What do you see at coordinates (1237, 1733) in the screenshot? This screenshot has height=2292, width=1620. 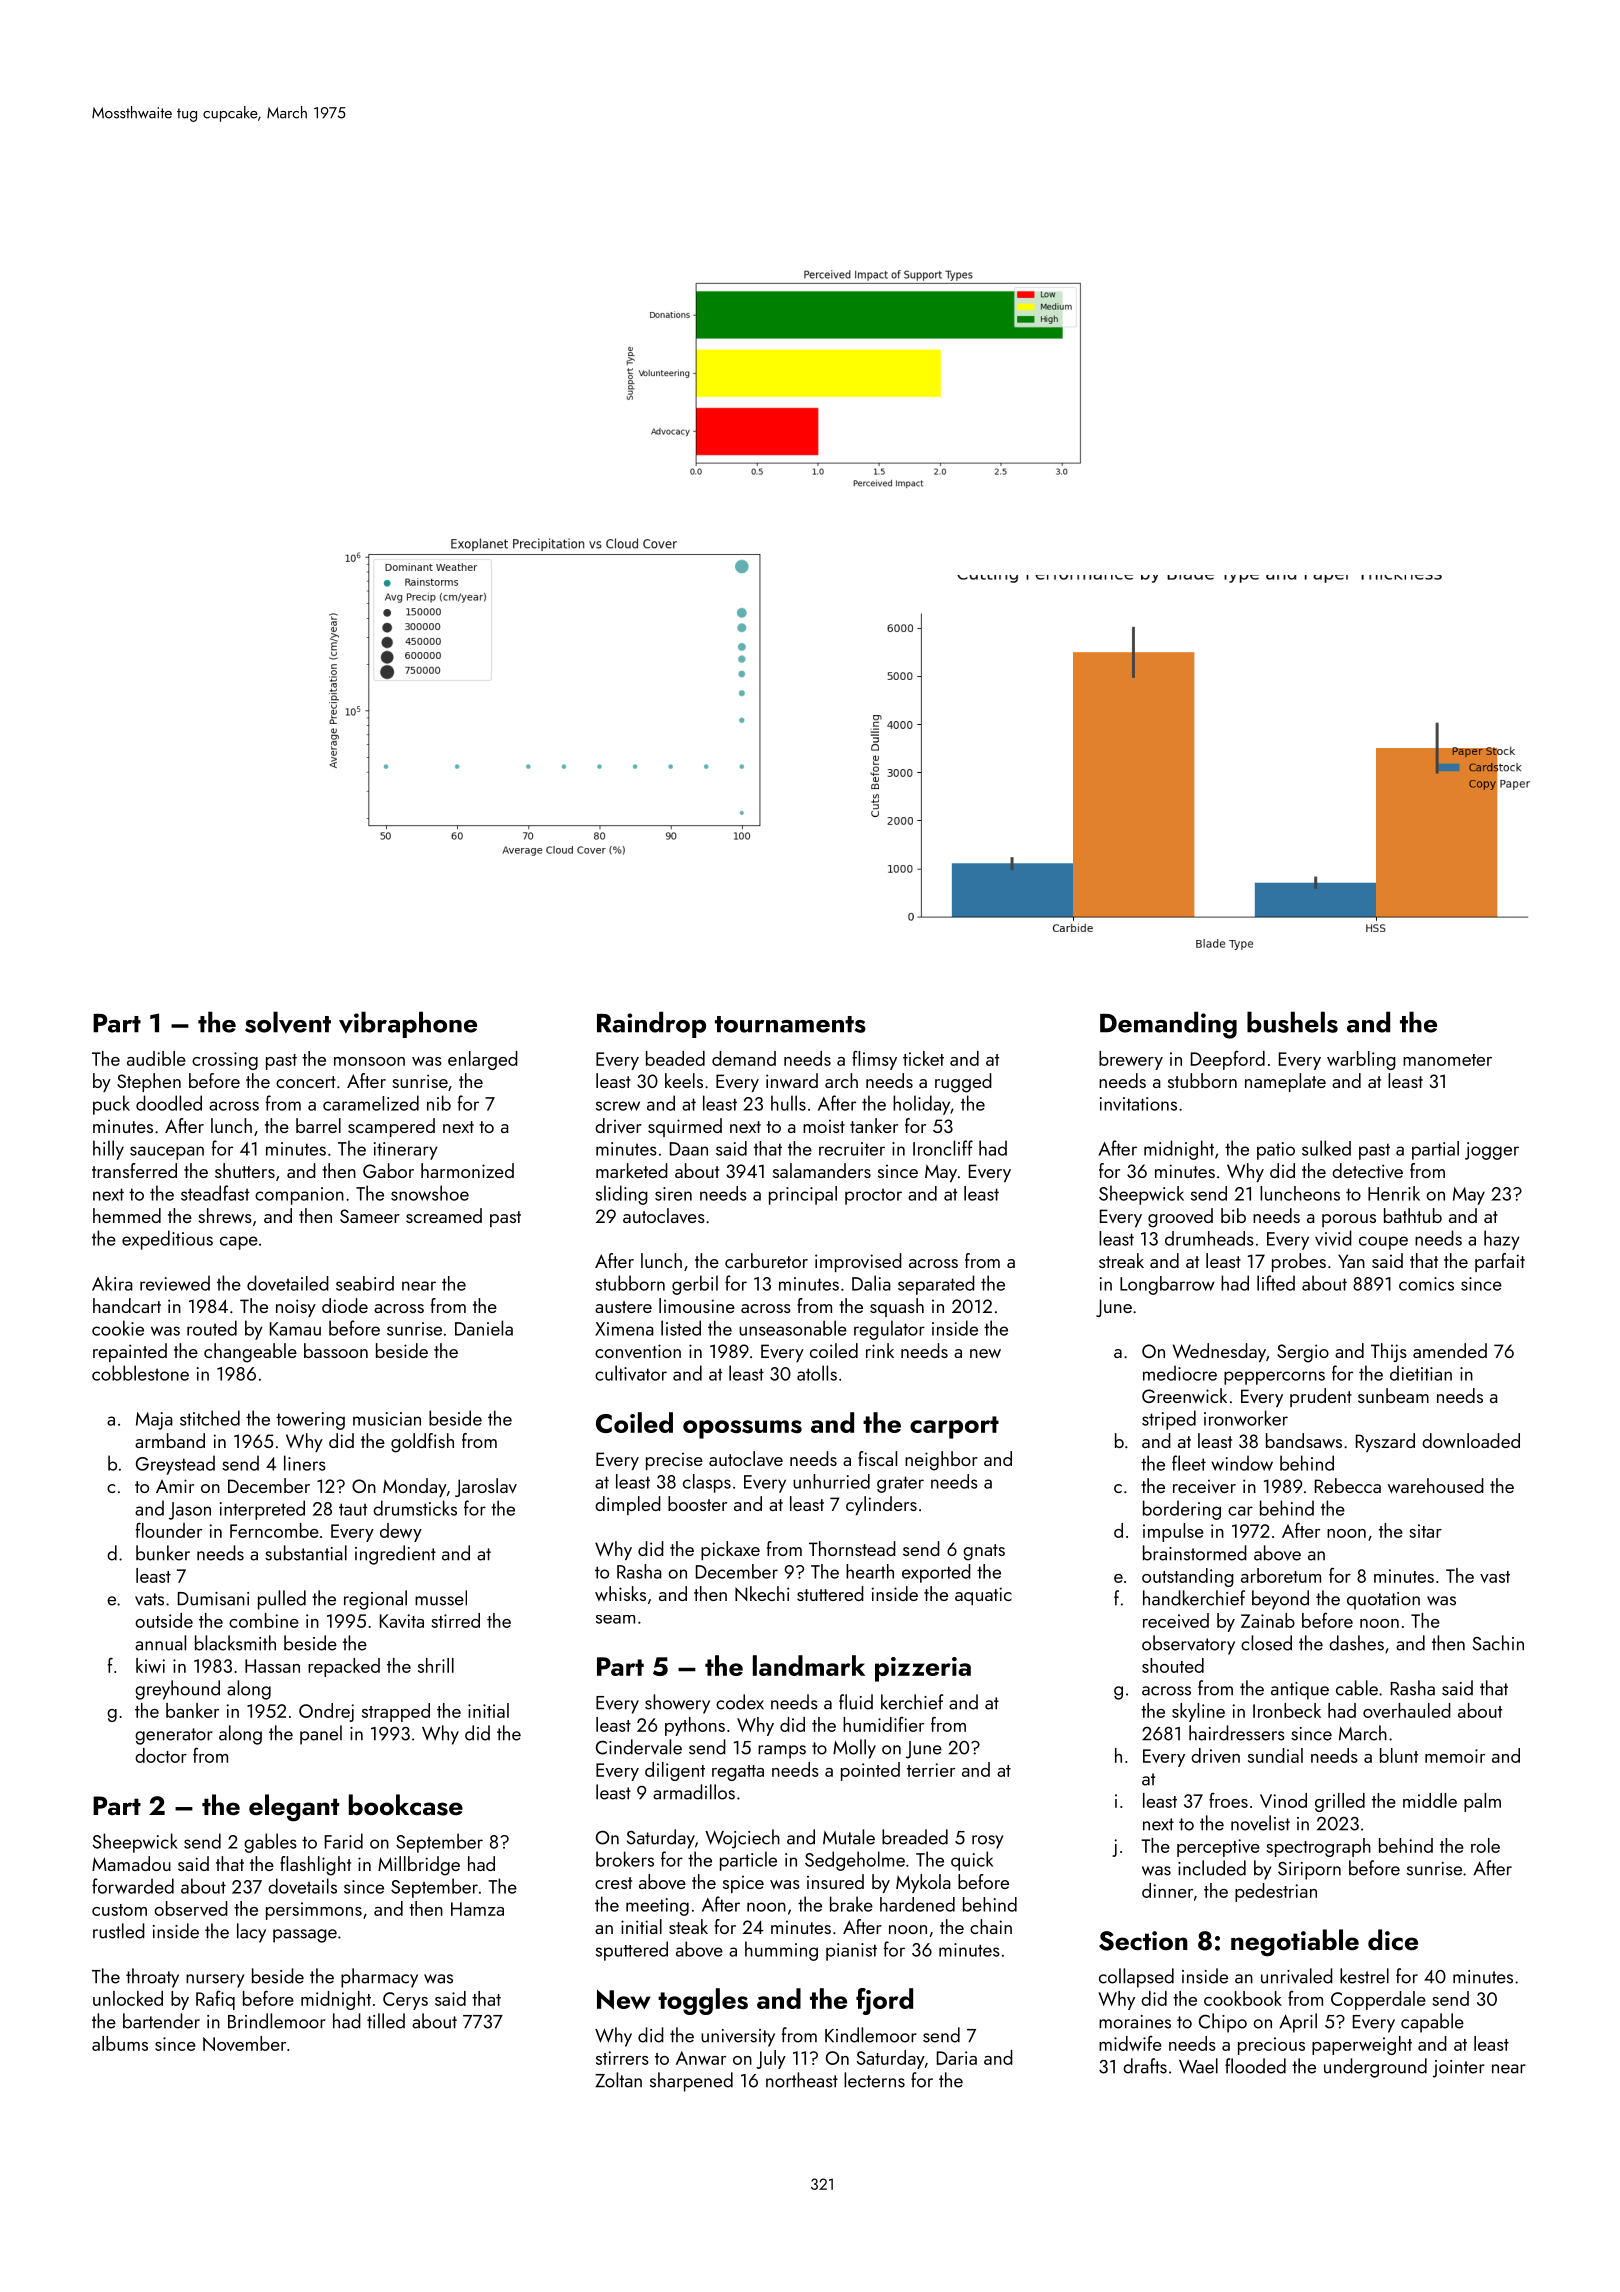 I see `hairdressers` at bounding box center [1237, 1733].
